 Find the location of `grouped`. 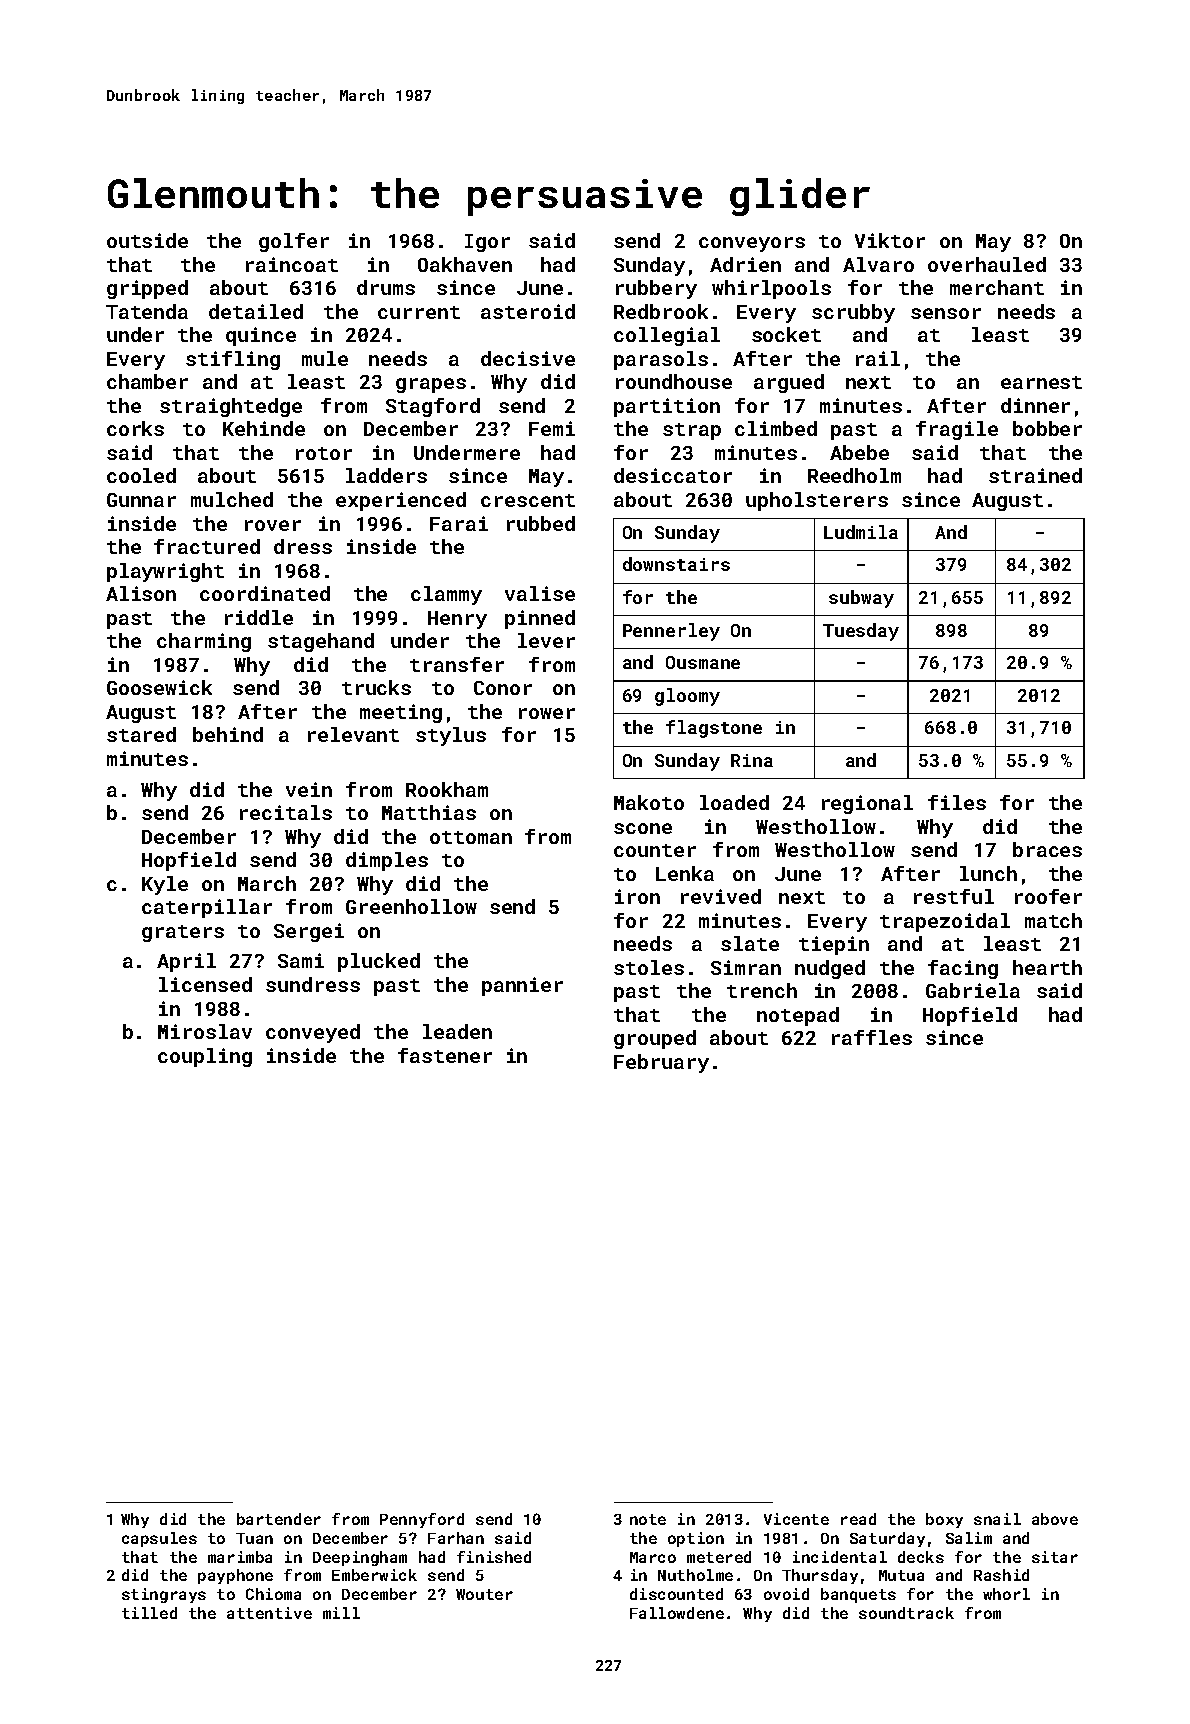

grouped is located at coordinates (655, 1039).
